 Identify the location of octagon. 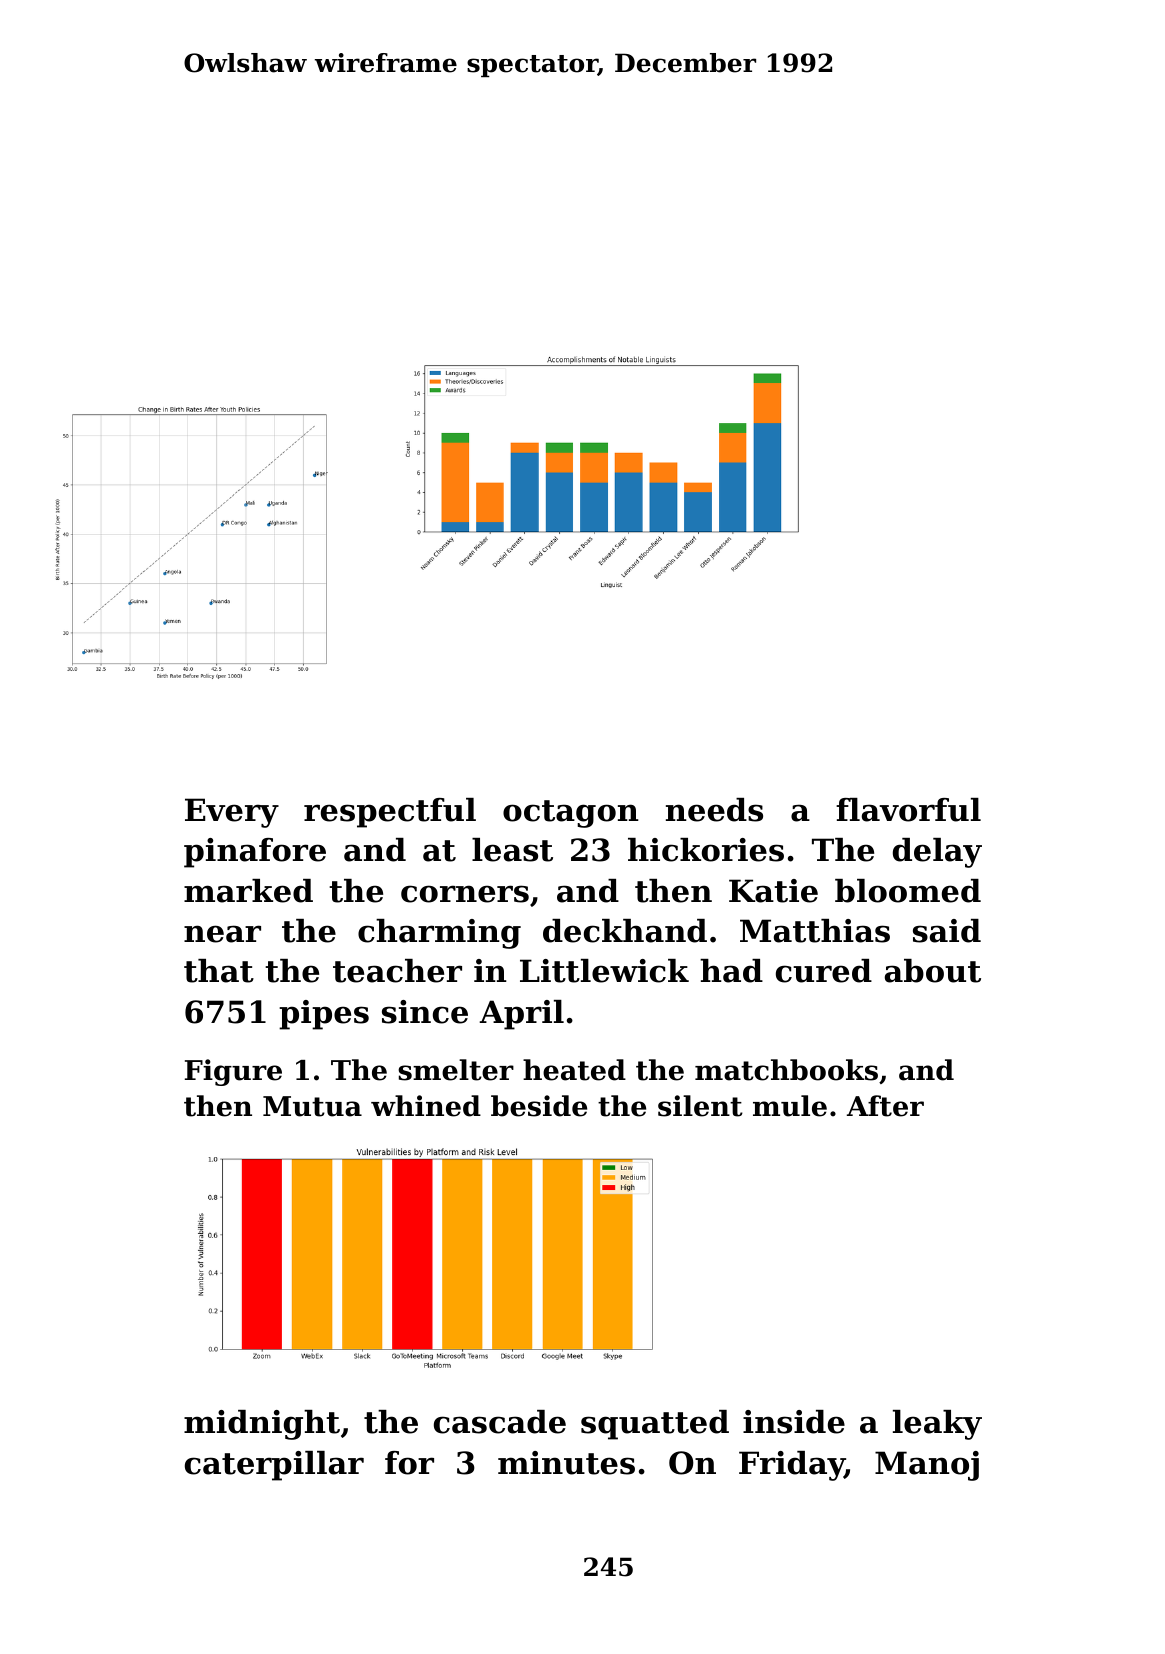
(571, 814).
